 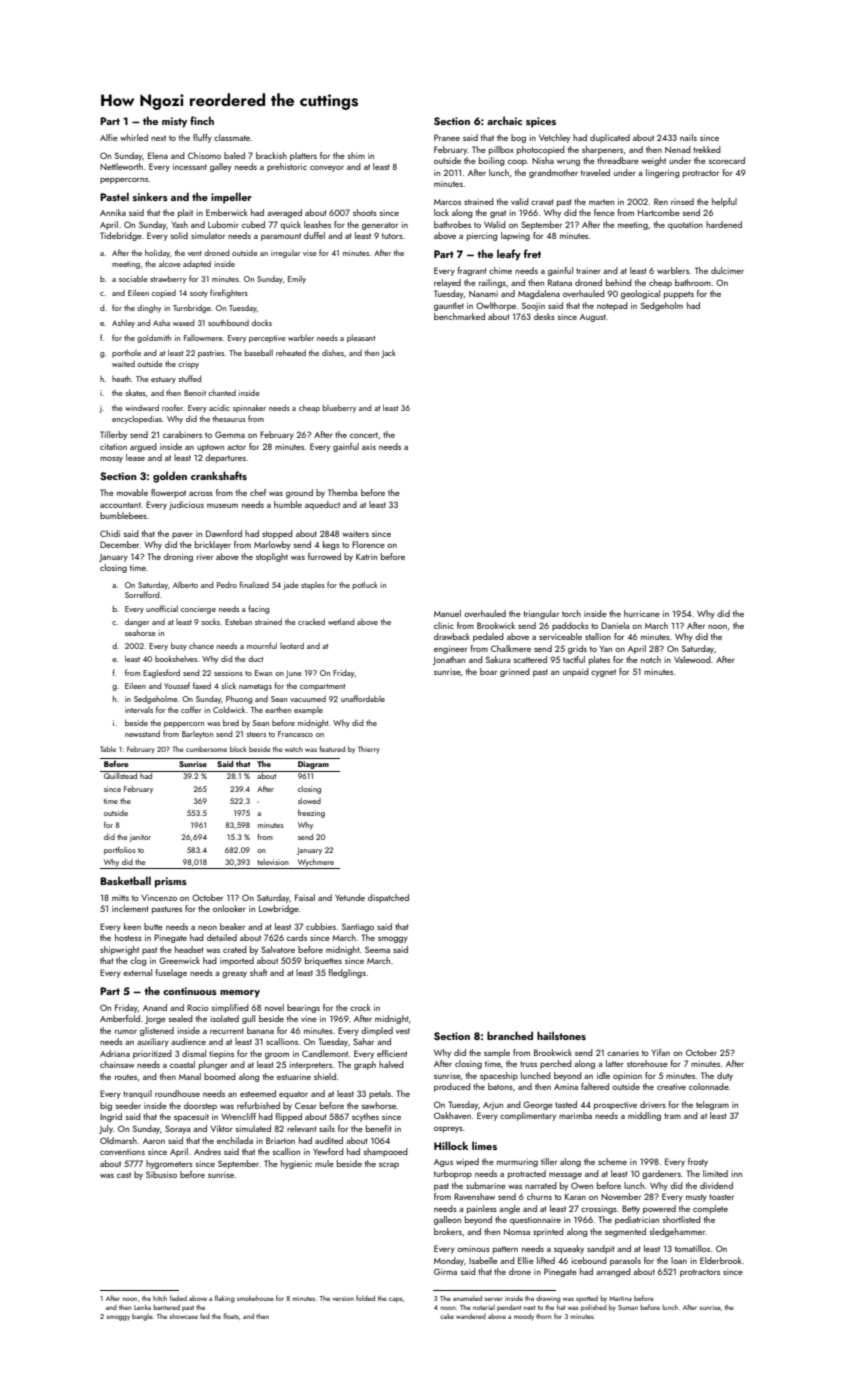 What do you see at coordinates (566, 1104) in the screenshot?
I see `tasted` at bounding box center [566, 1104].
